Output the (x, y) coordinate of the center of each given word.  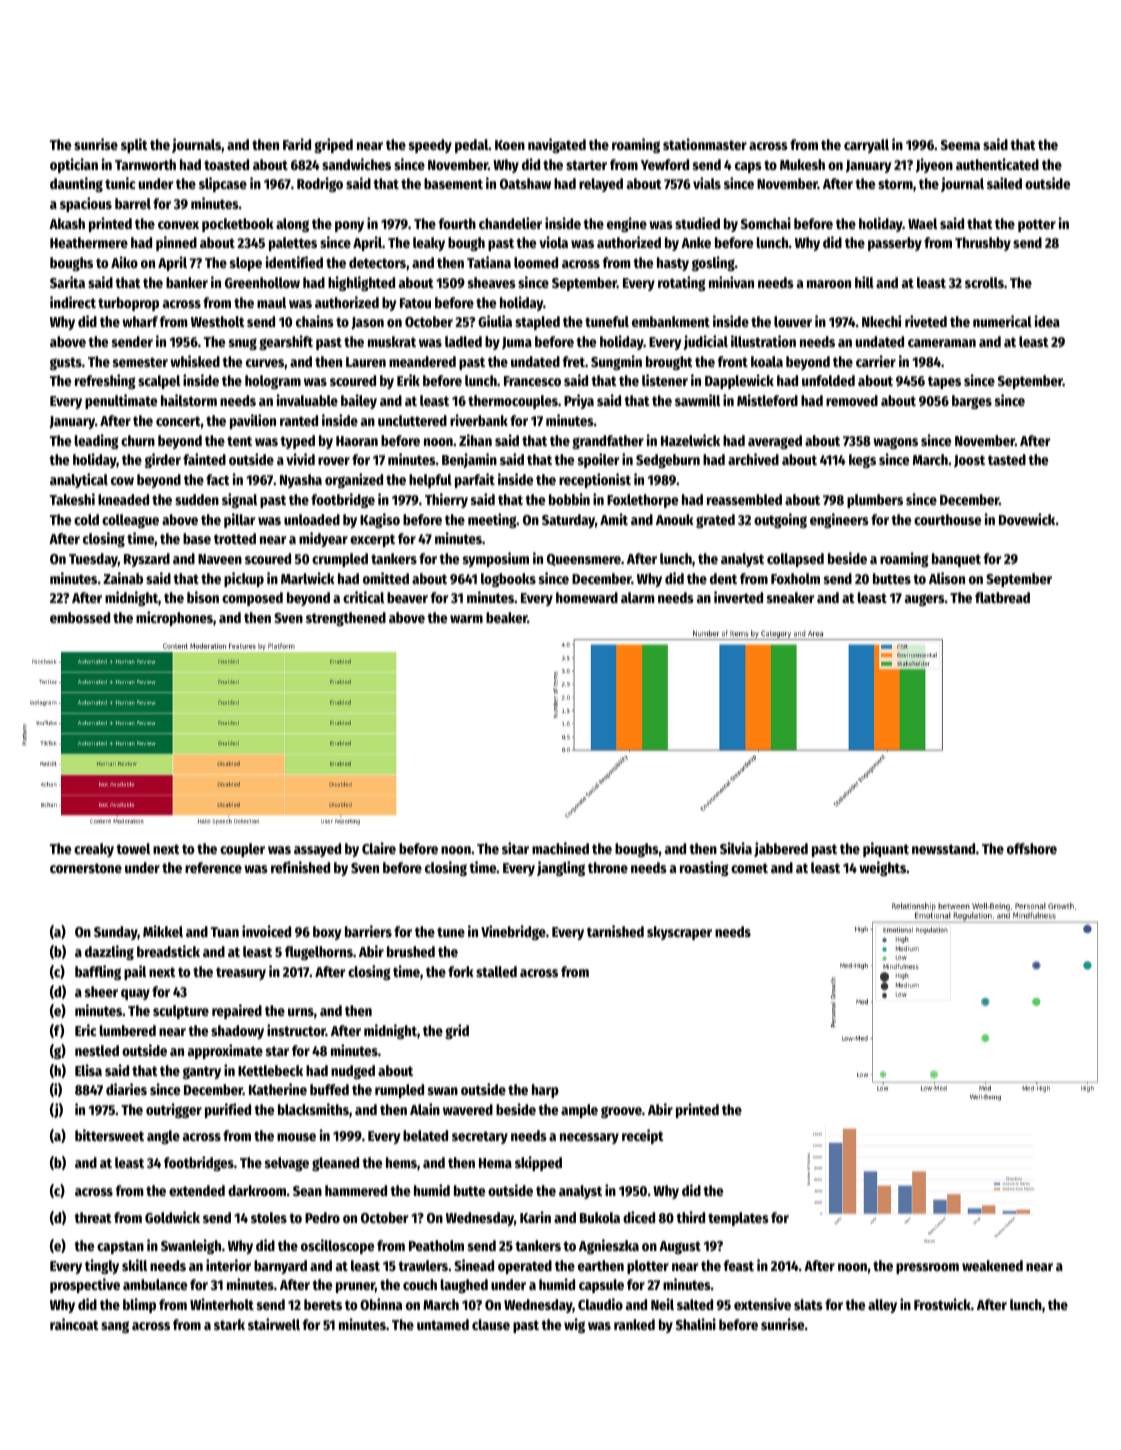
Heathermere (89, 242)
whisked (195, 361)
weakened (992, 1265)
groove (621, 1112)
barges (972, 402)
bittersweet (109, 1135)
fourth (457, 223)
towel (133, 848)
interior (228, 1265)
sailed (1004, 183)
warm (466, 619)
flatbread (1002, 597)
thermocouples (513, 402)
